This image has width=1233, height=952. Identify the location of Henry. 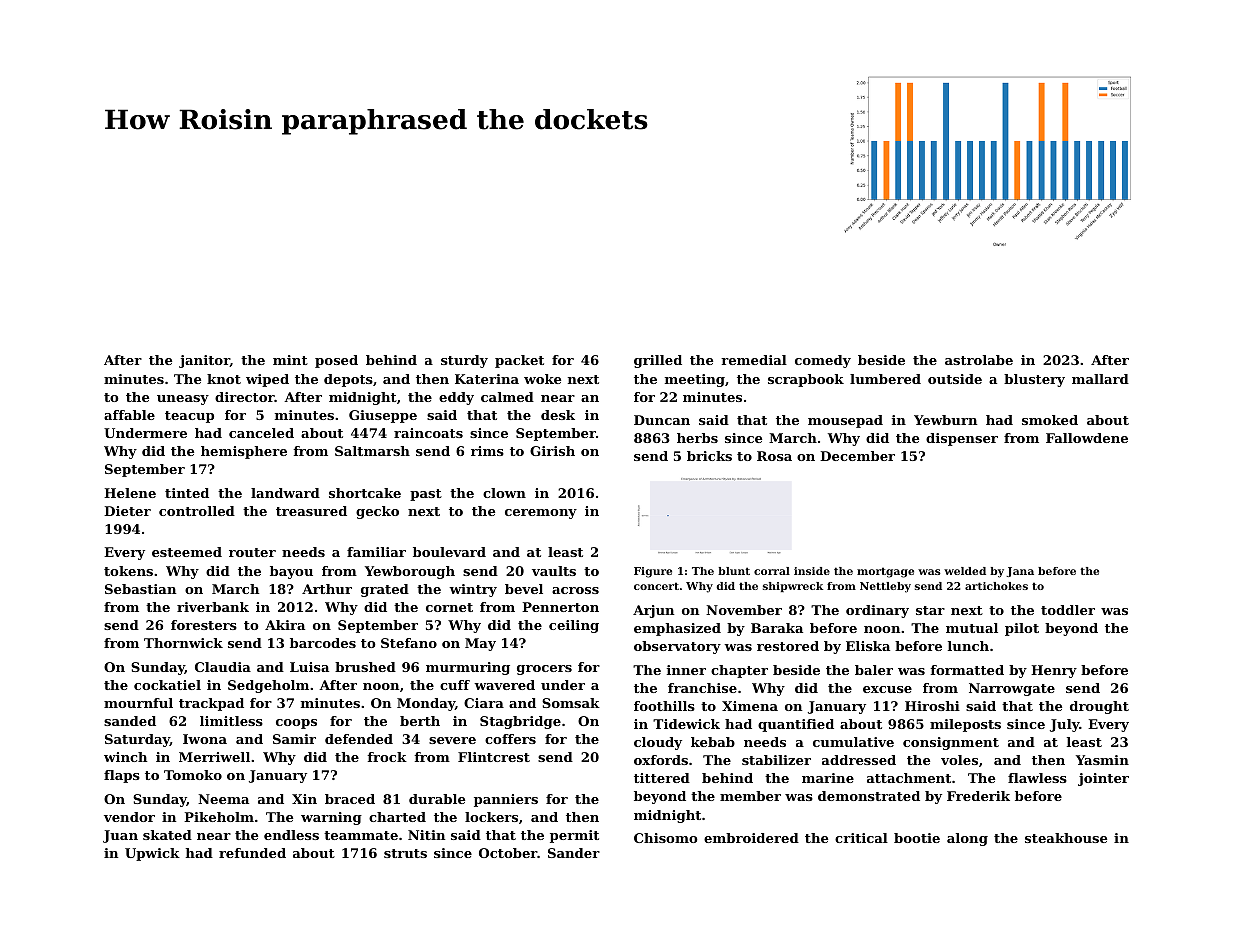
(1054, 671).
